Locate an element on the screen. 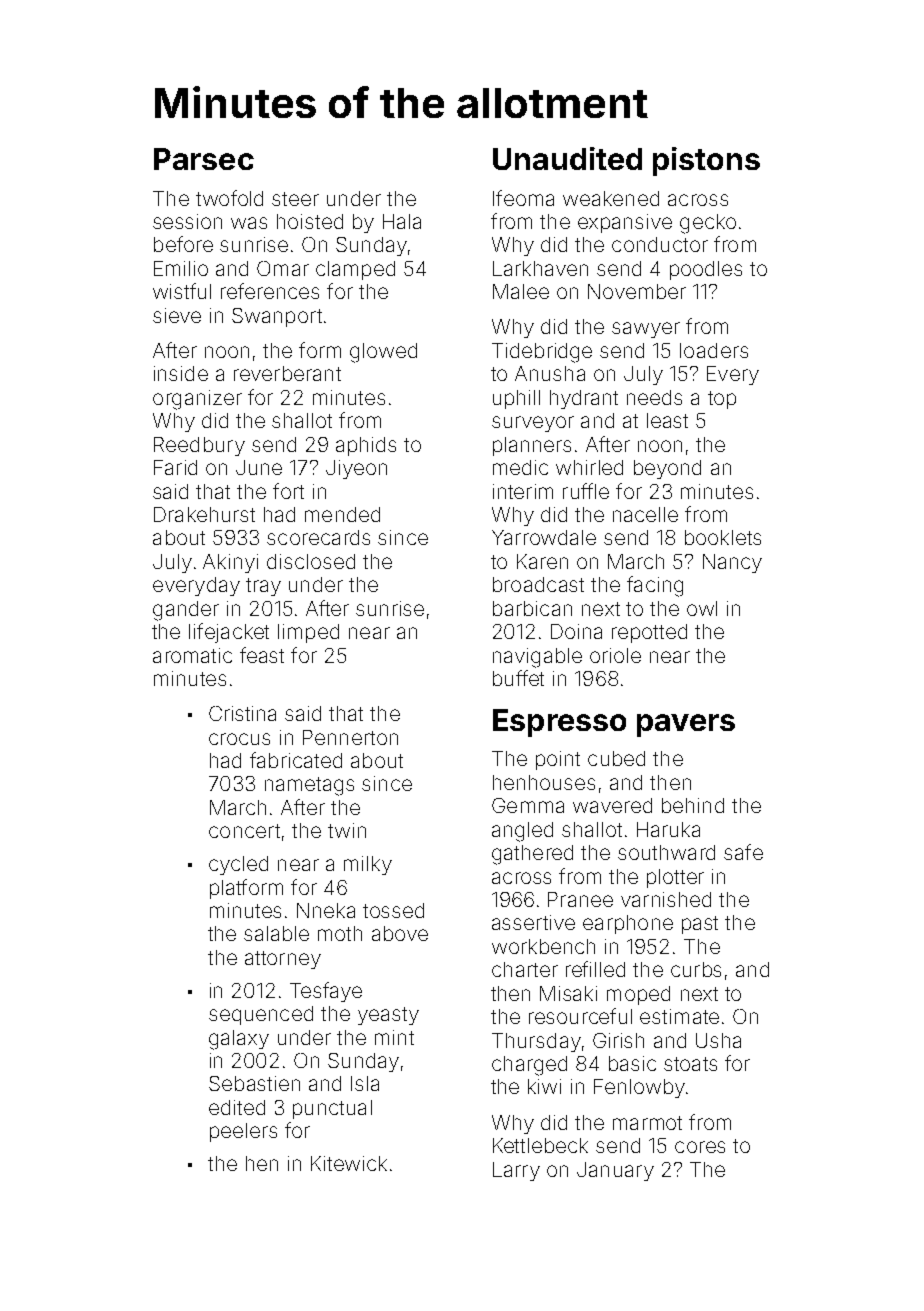  January is located at coordinates (615, 1171).
